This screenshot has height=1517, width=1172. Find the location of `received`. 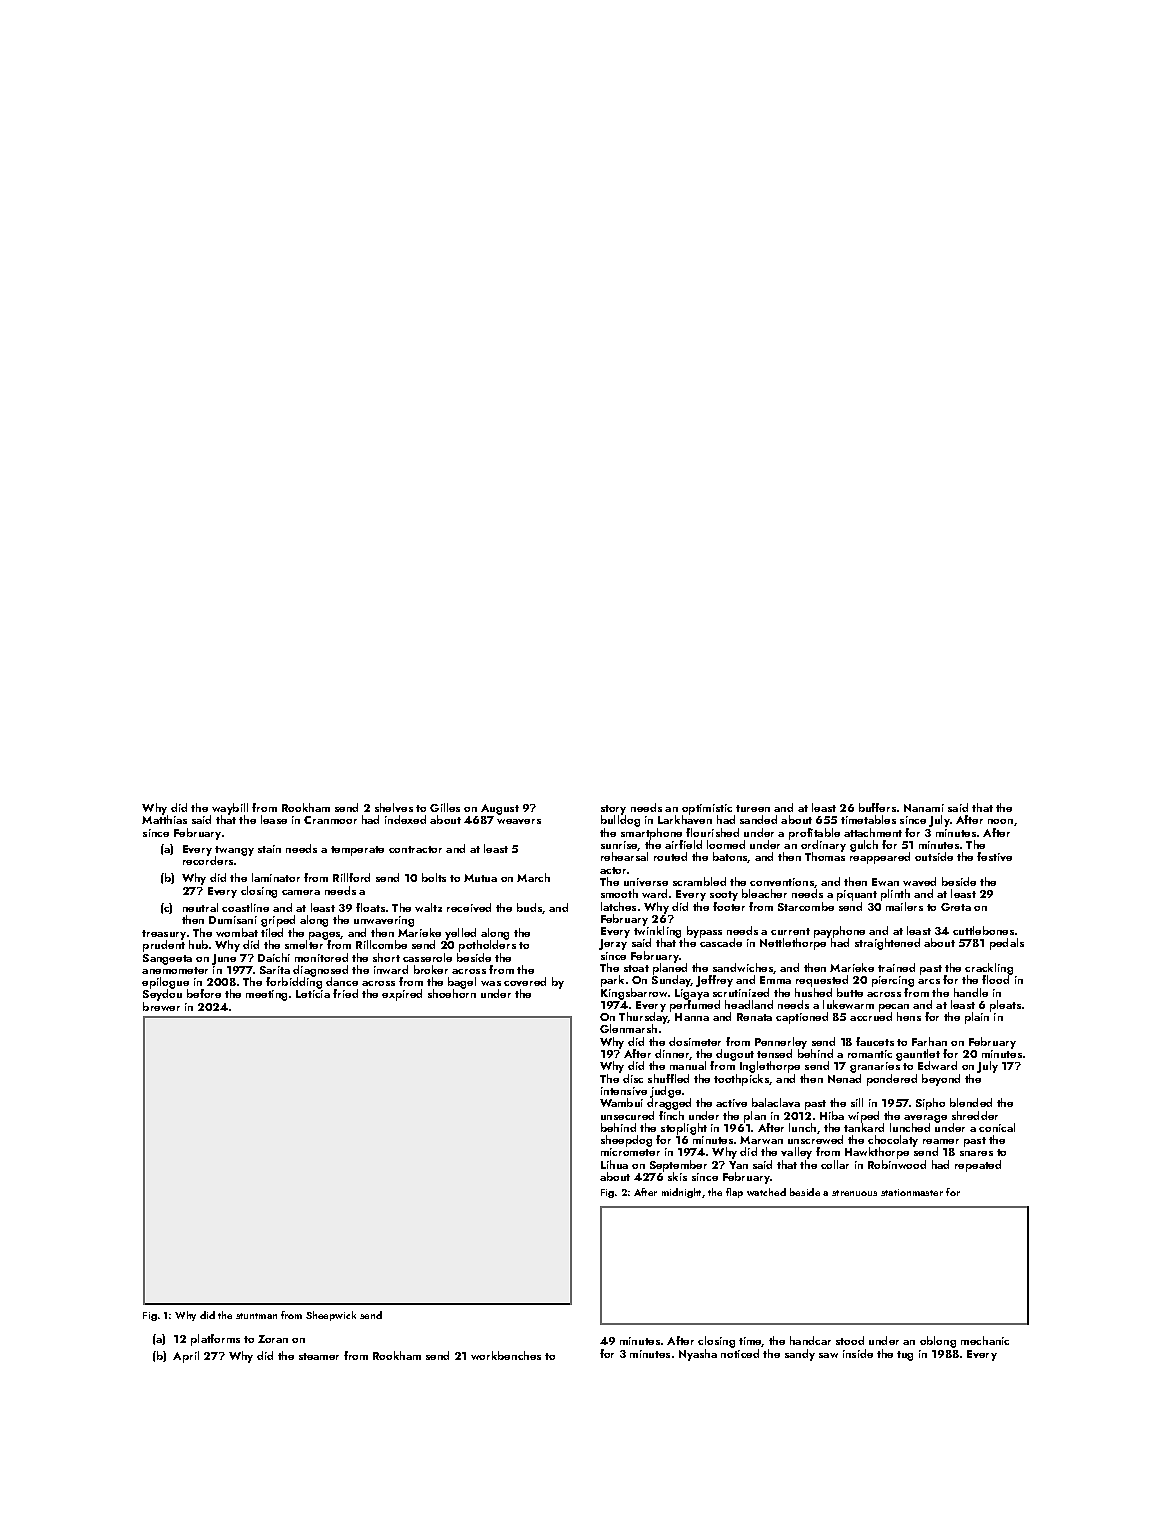

received is located at coordinates (469, 907).
